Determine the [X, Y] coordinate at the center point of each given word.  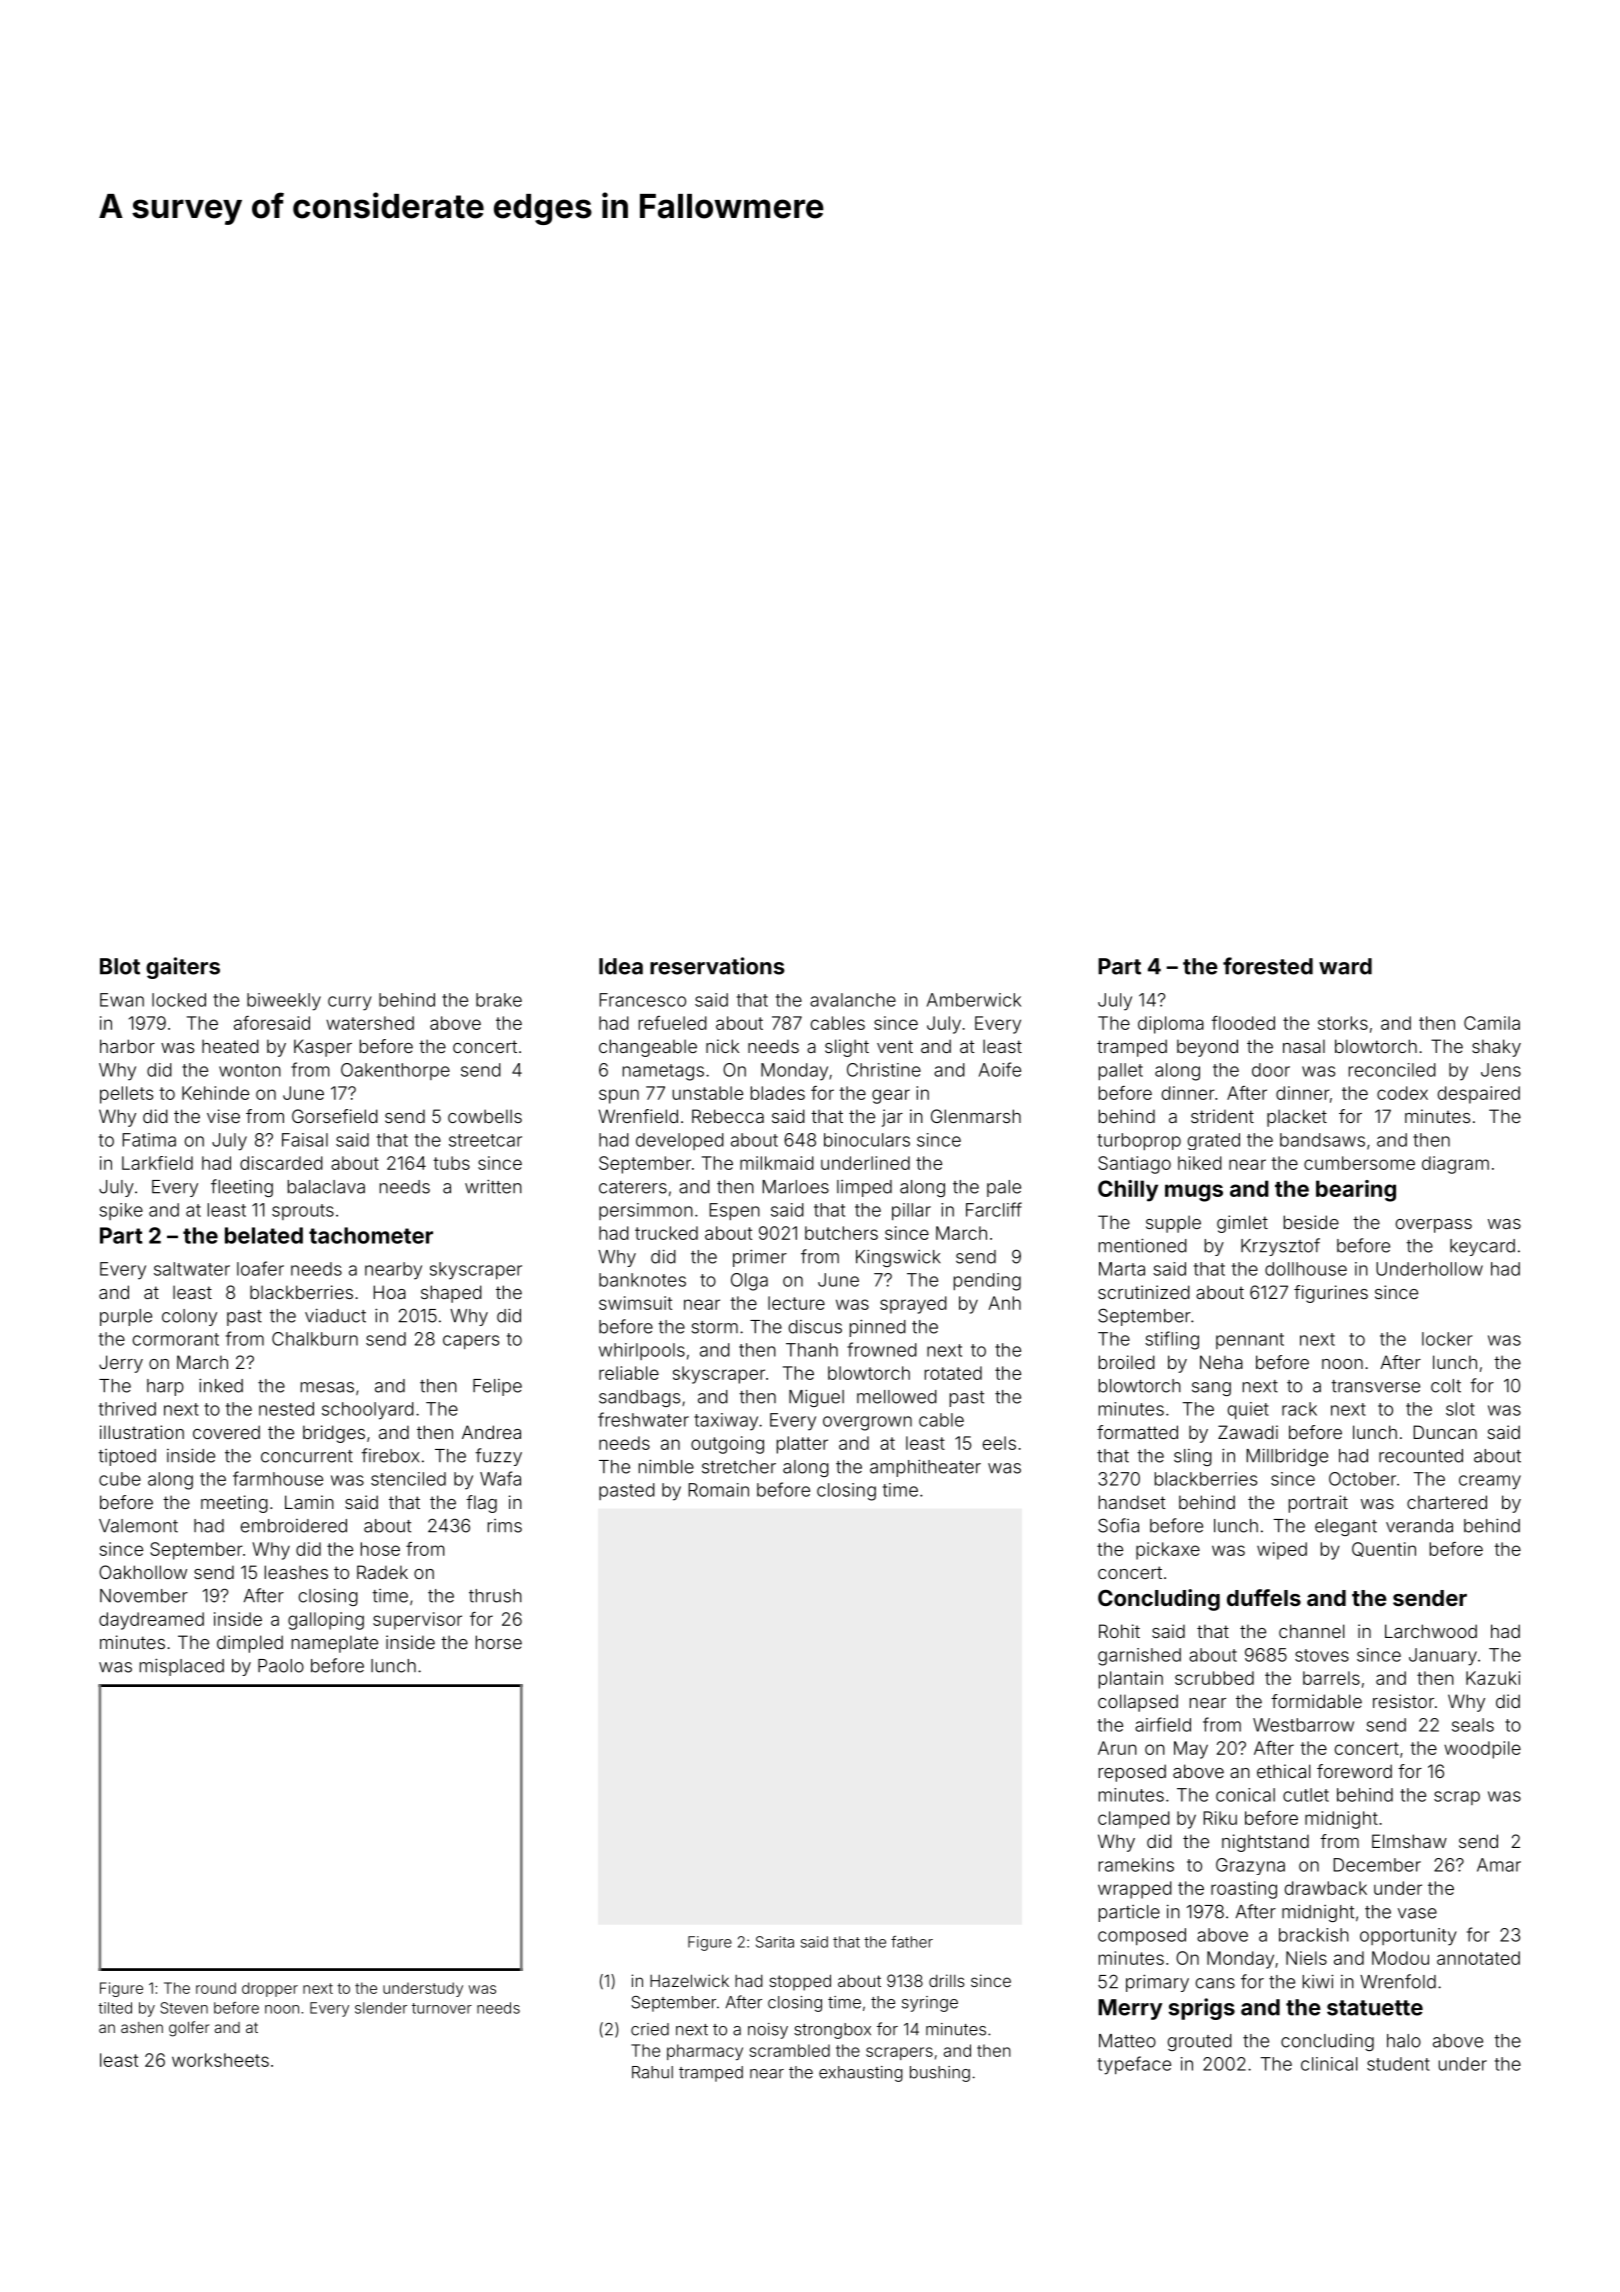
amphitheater [925, 1468]
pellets [126, 1095]
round [216, 1988]
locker [1447, 1339]
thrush [495, 1596]
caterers [633, 1187]
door [1271, 1070]
